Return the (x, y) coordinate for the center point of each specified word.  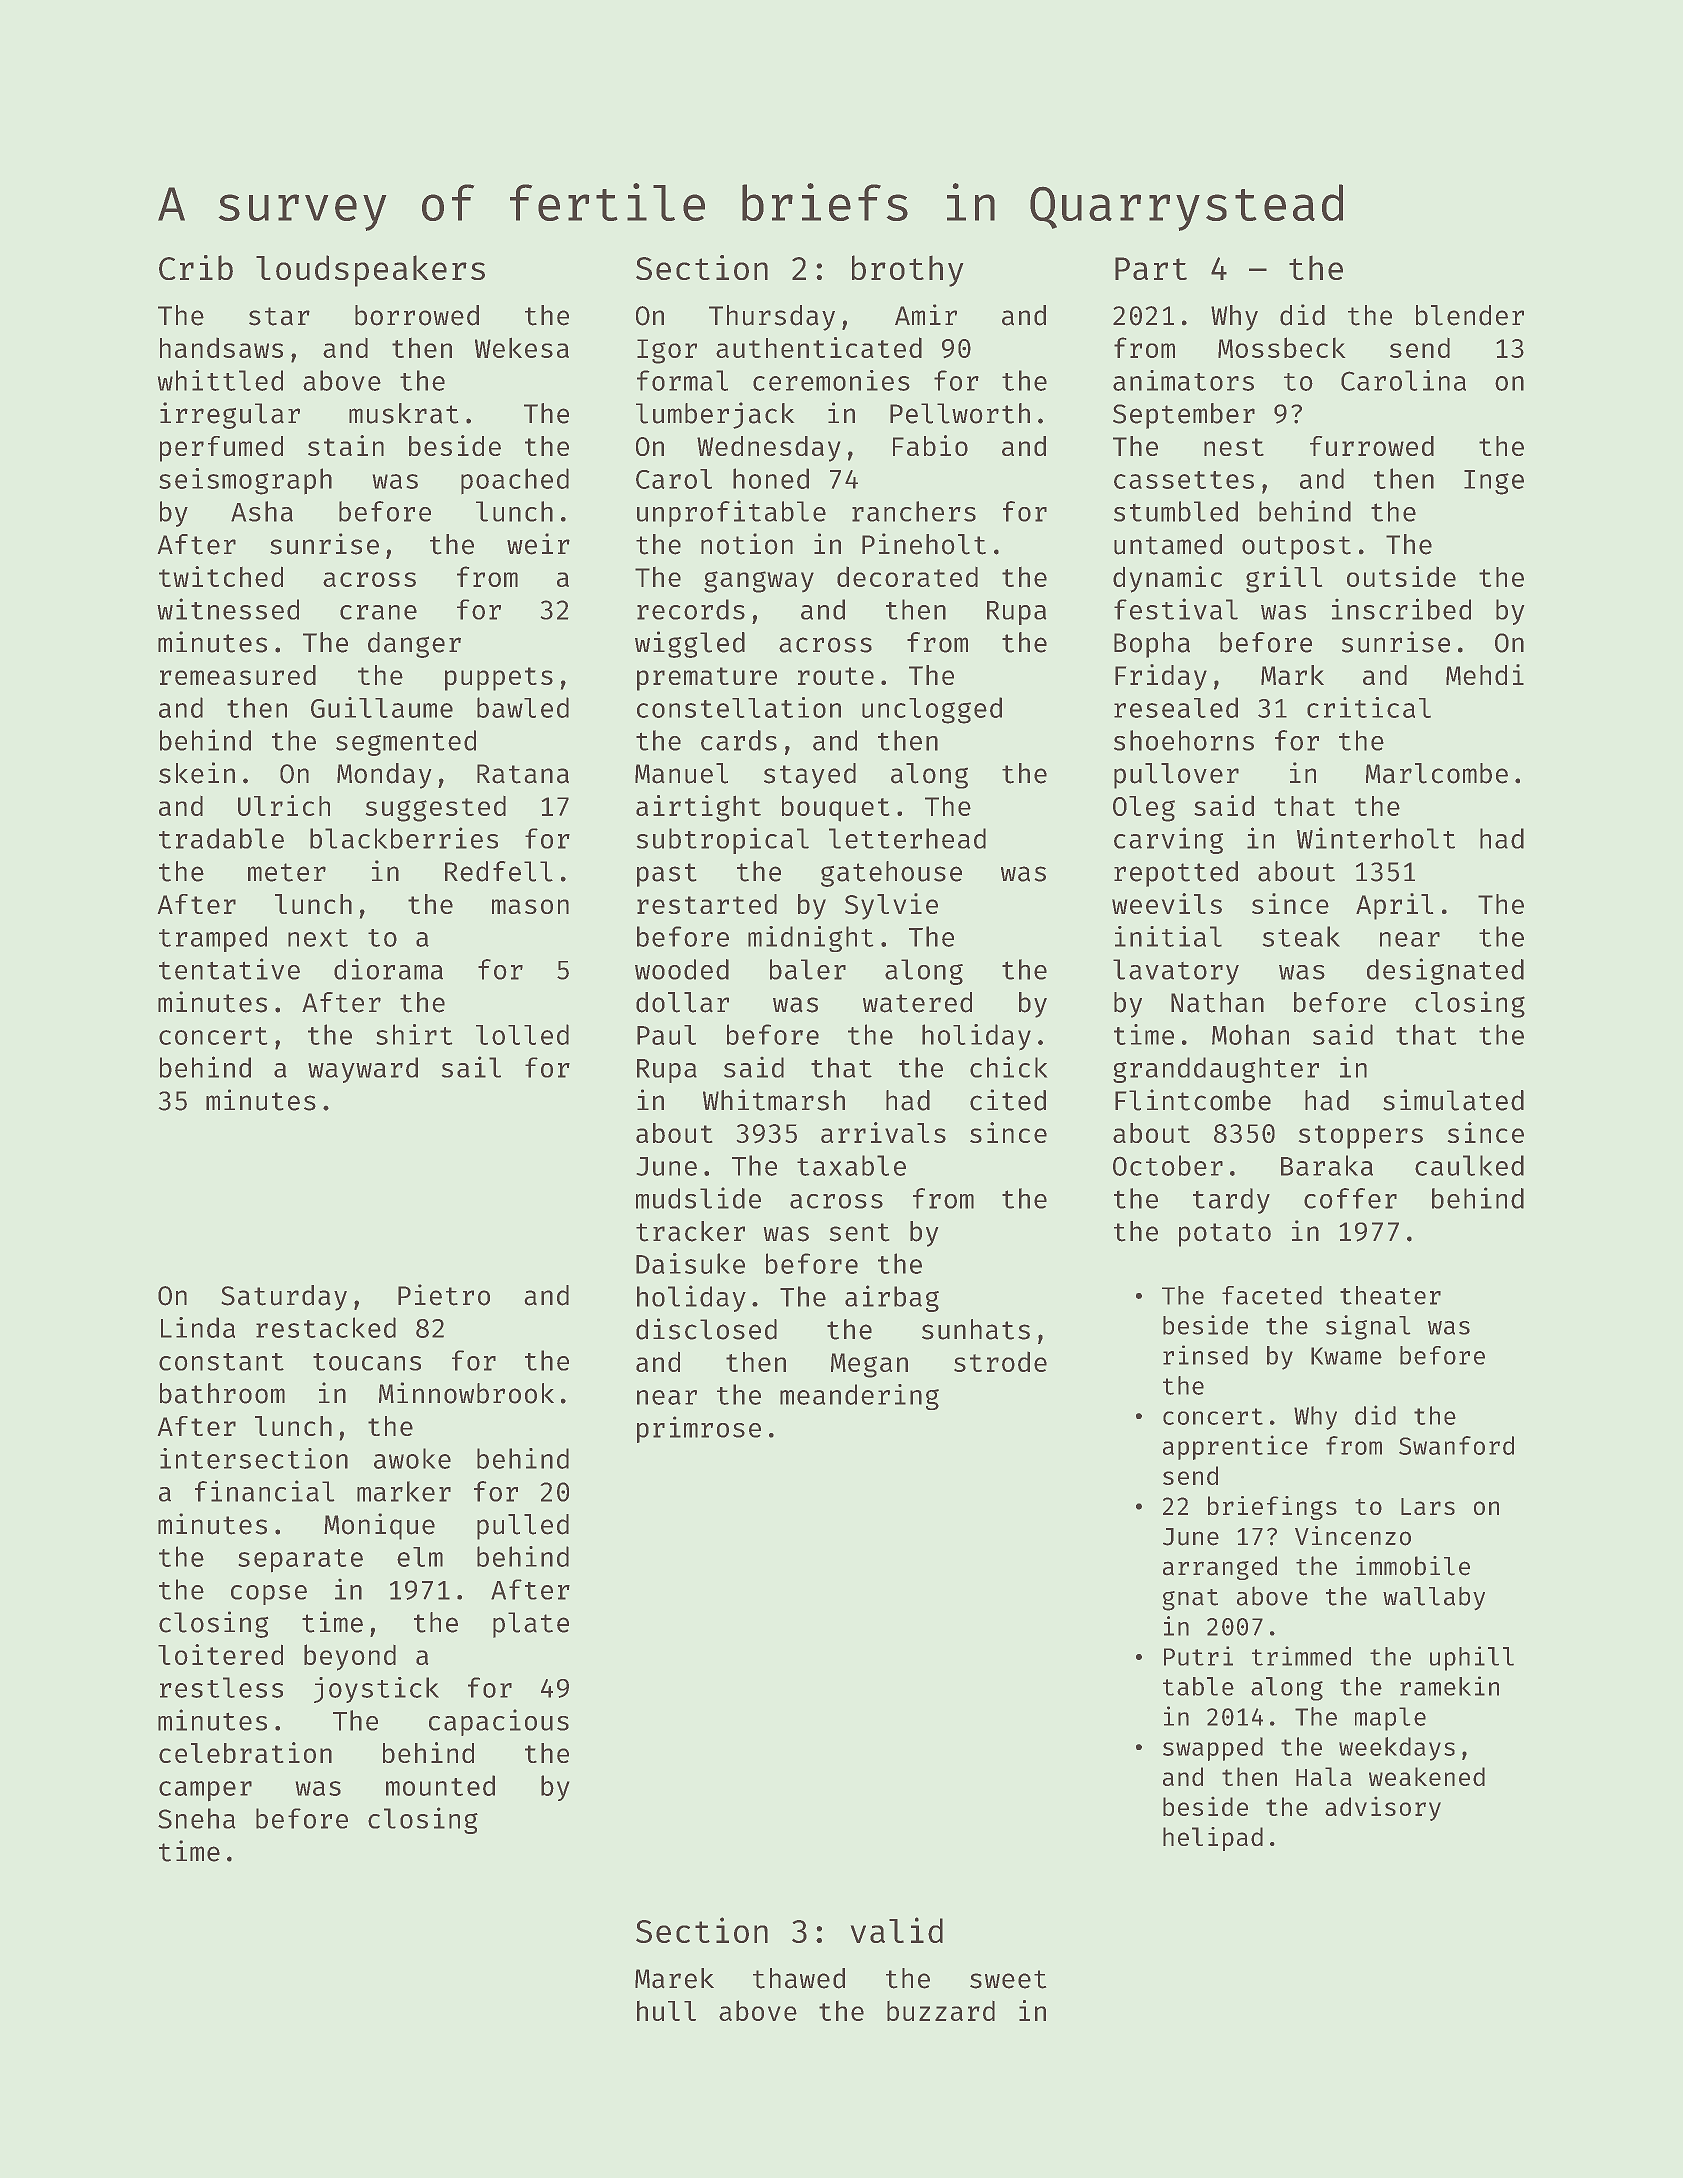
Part (1151, 268)
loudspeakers (370, 271)
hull (666, 2011)
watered (917, 1002)
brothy (907, 271)
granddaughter (1216, 1070)
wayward (363, 1070)
